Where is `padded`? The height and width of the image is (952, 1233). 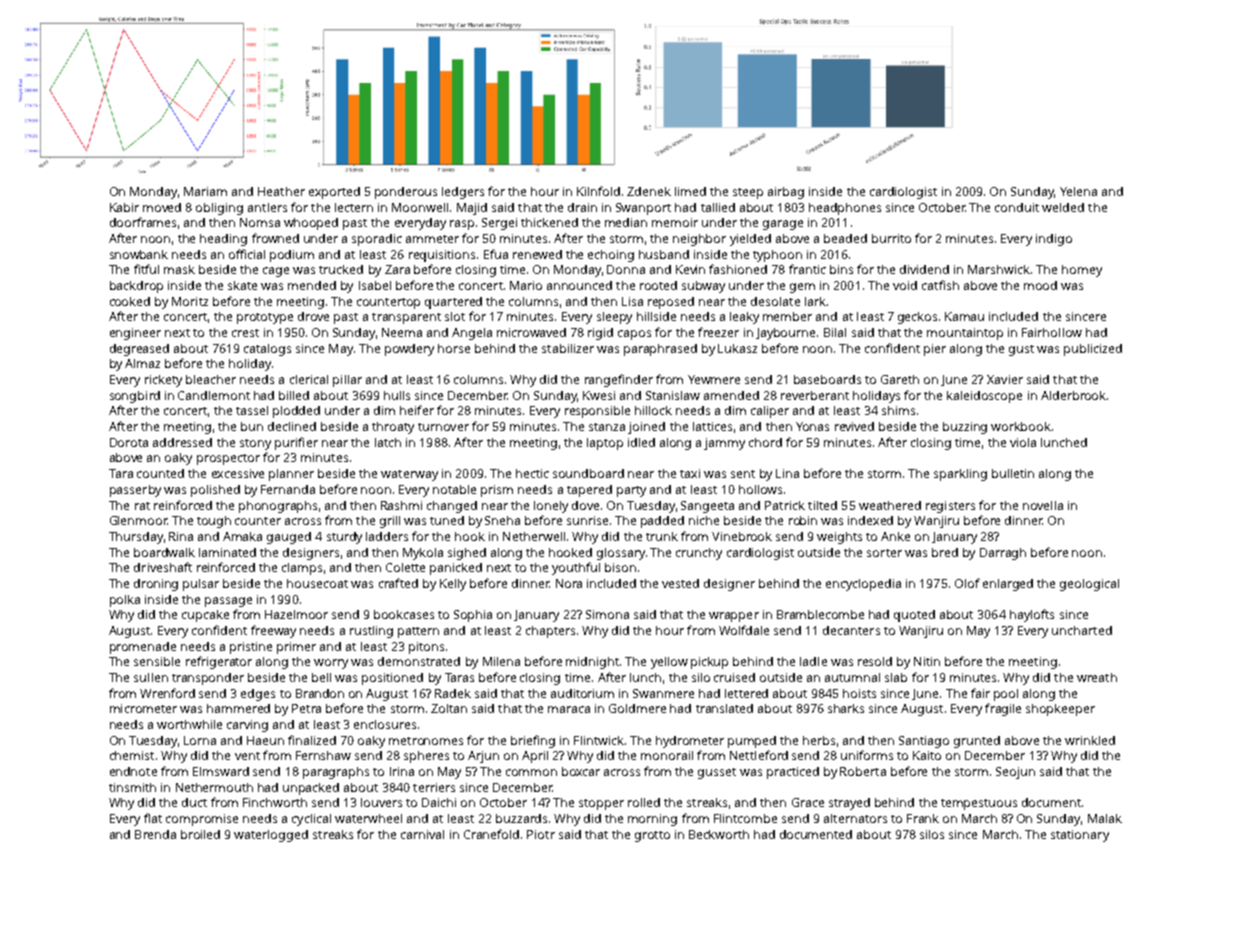
padded is located at coordinates (662, 522).
